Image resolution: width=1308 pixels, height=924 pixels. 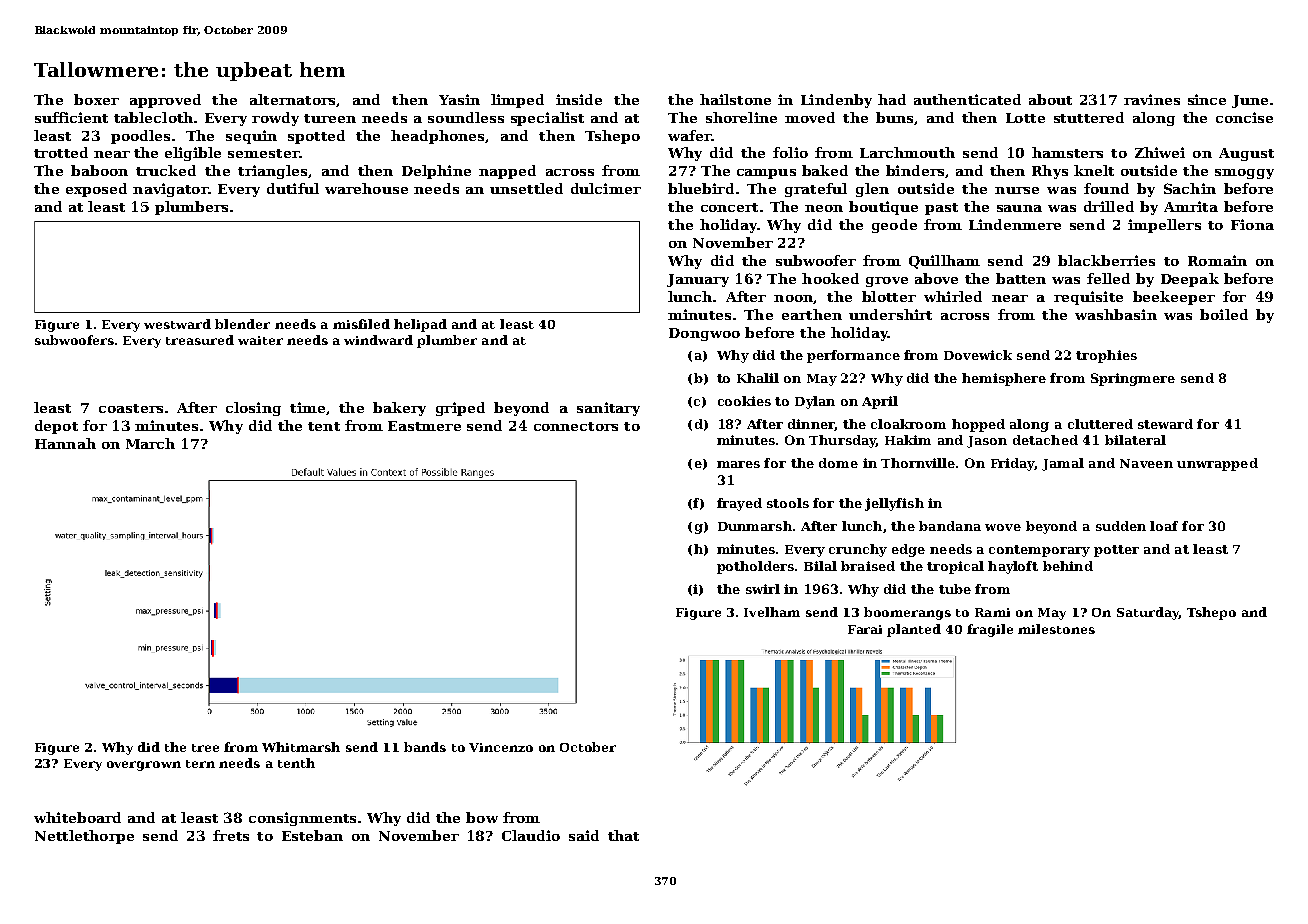 What do you see at coordinates (584, 835) in the screenshot?
I see `said` at bounding box center [584, 835].
